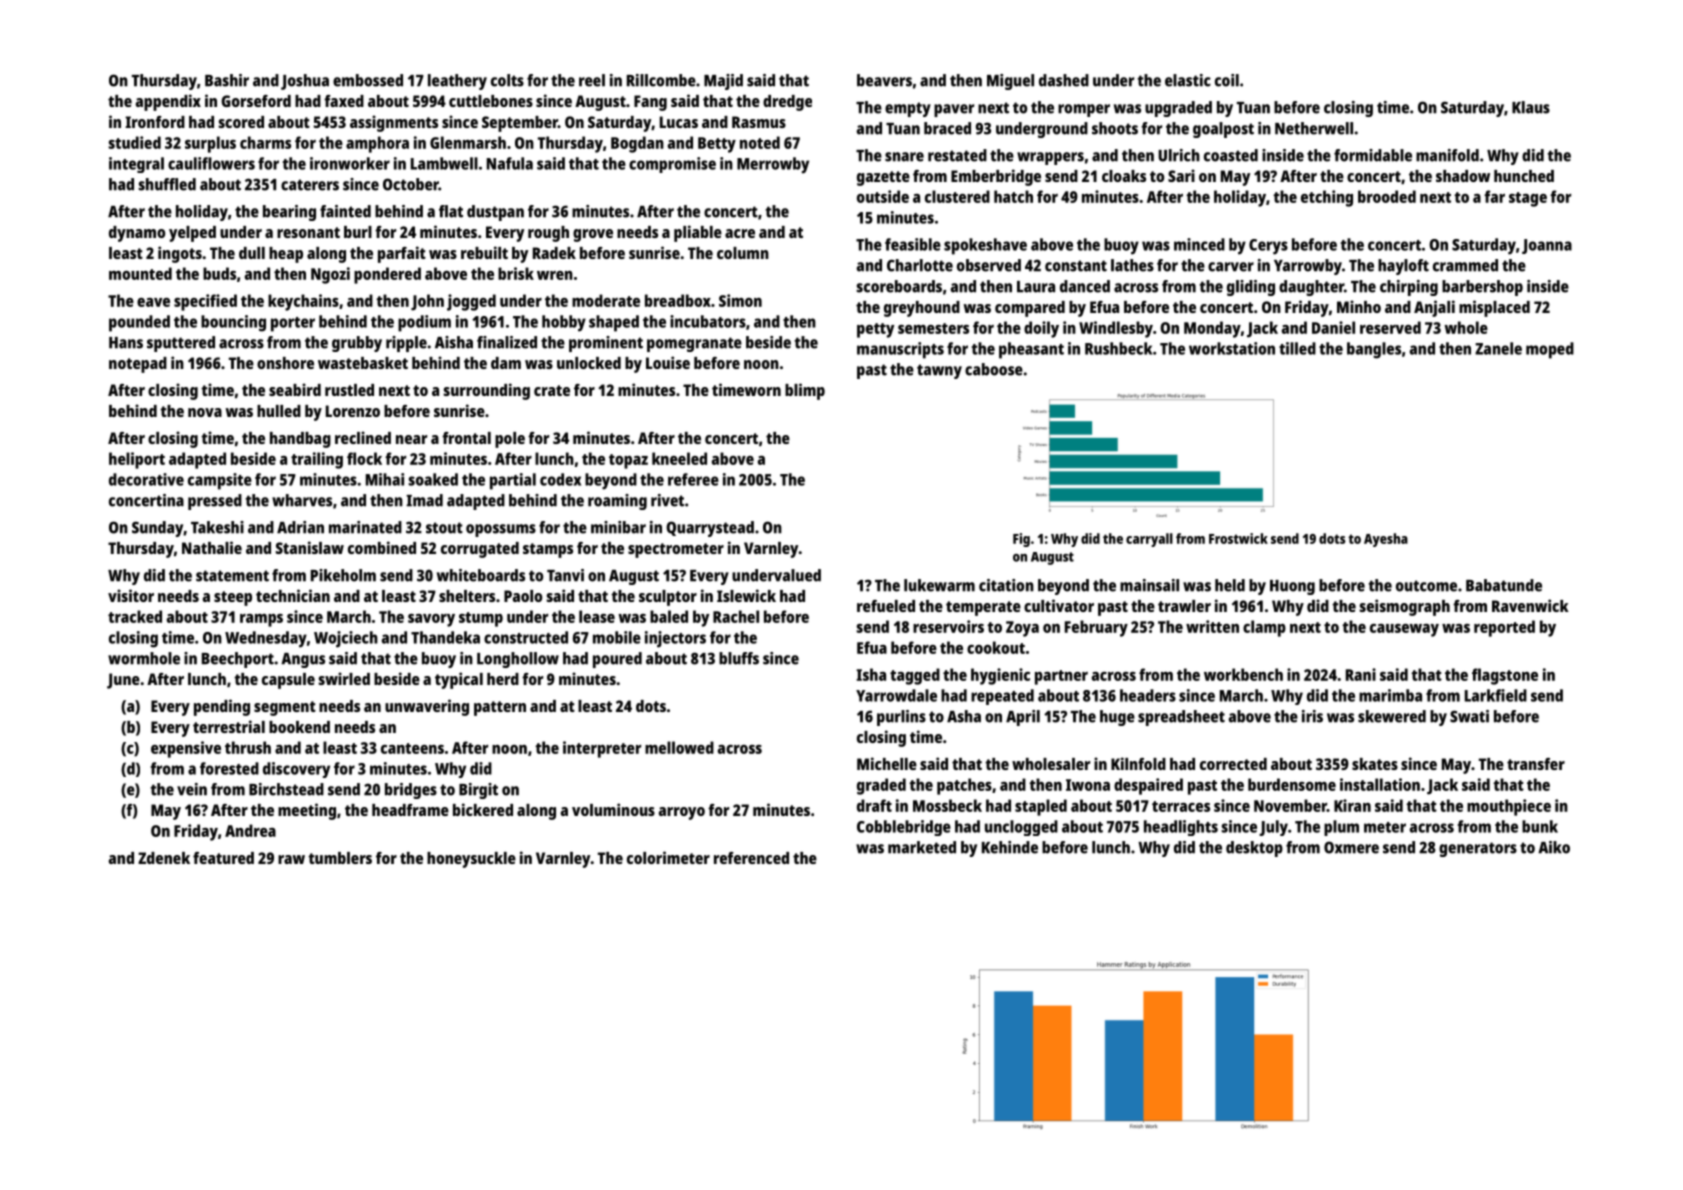 The width and height of the image is (1683, 1190). What do you see at coordinates (1238, 538) in the image?
I see `Frostwick` at bounding box center [1238, 538].
